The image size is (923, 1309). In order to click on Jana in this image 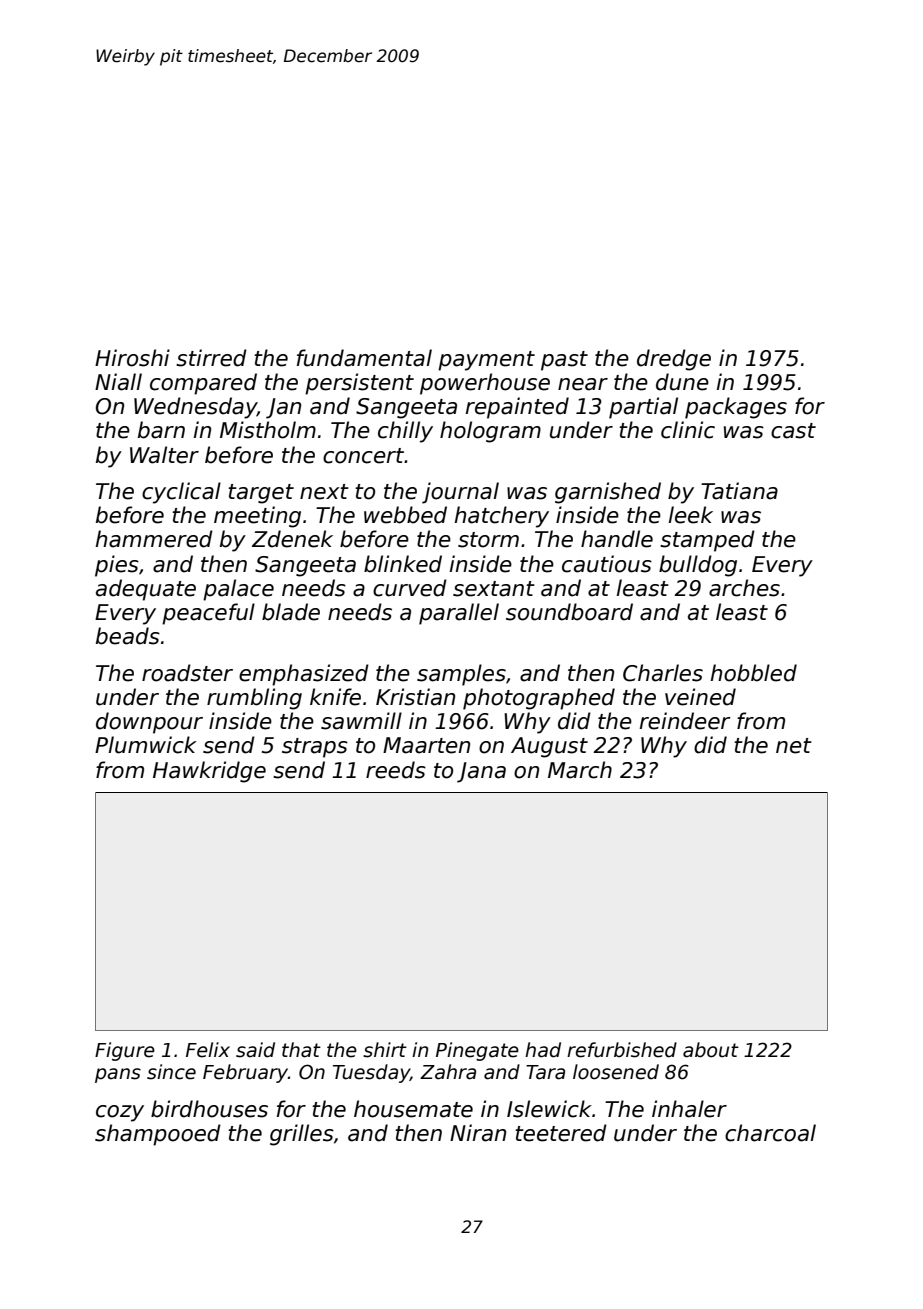, I will do `click(481, 772)`.
